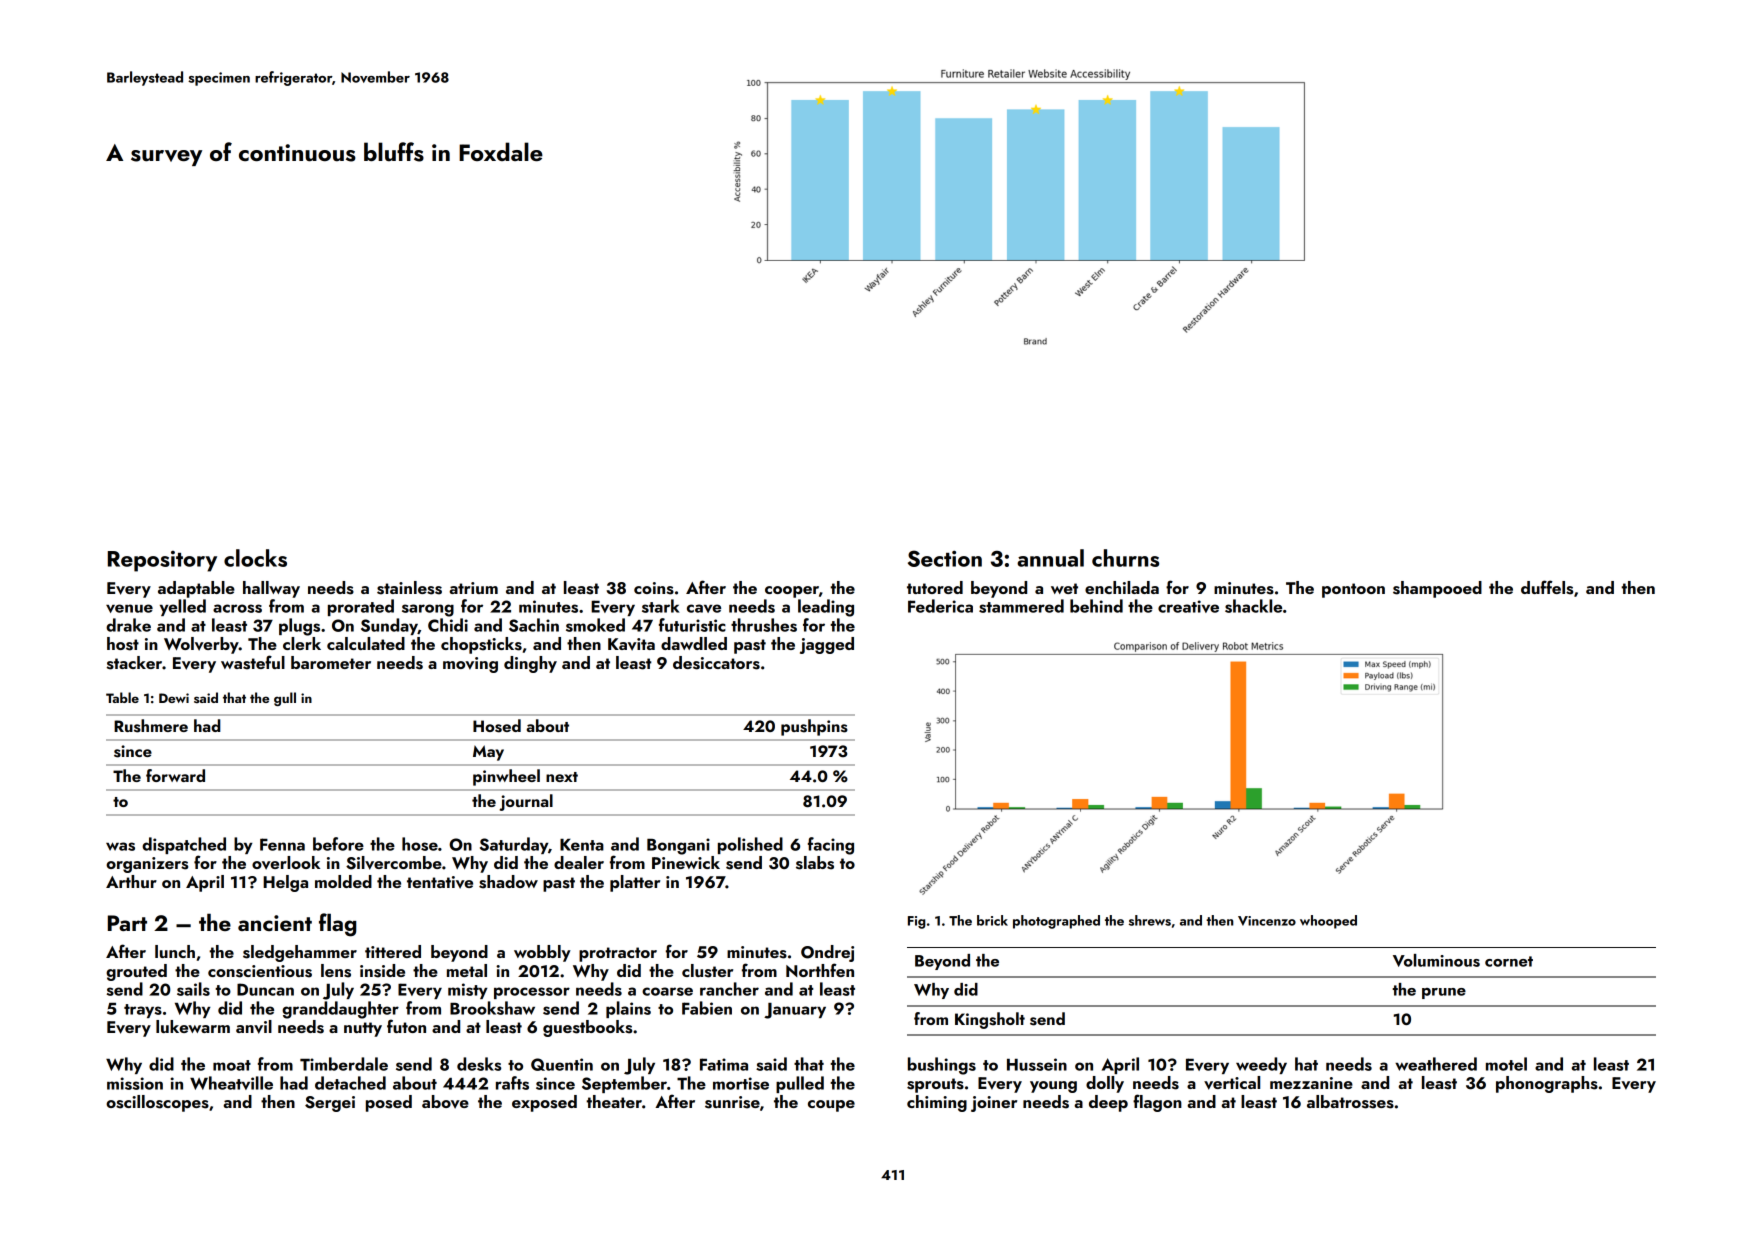 The width and height of the document is (1762, 1246). What do you see at coordinates (363, 1029) in the document?
I see `nutty` at bounding box center [363, 1029].
